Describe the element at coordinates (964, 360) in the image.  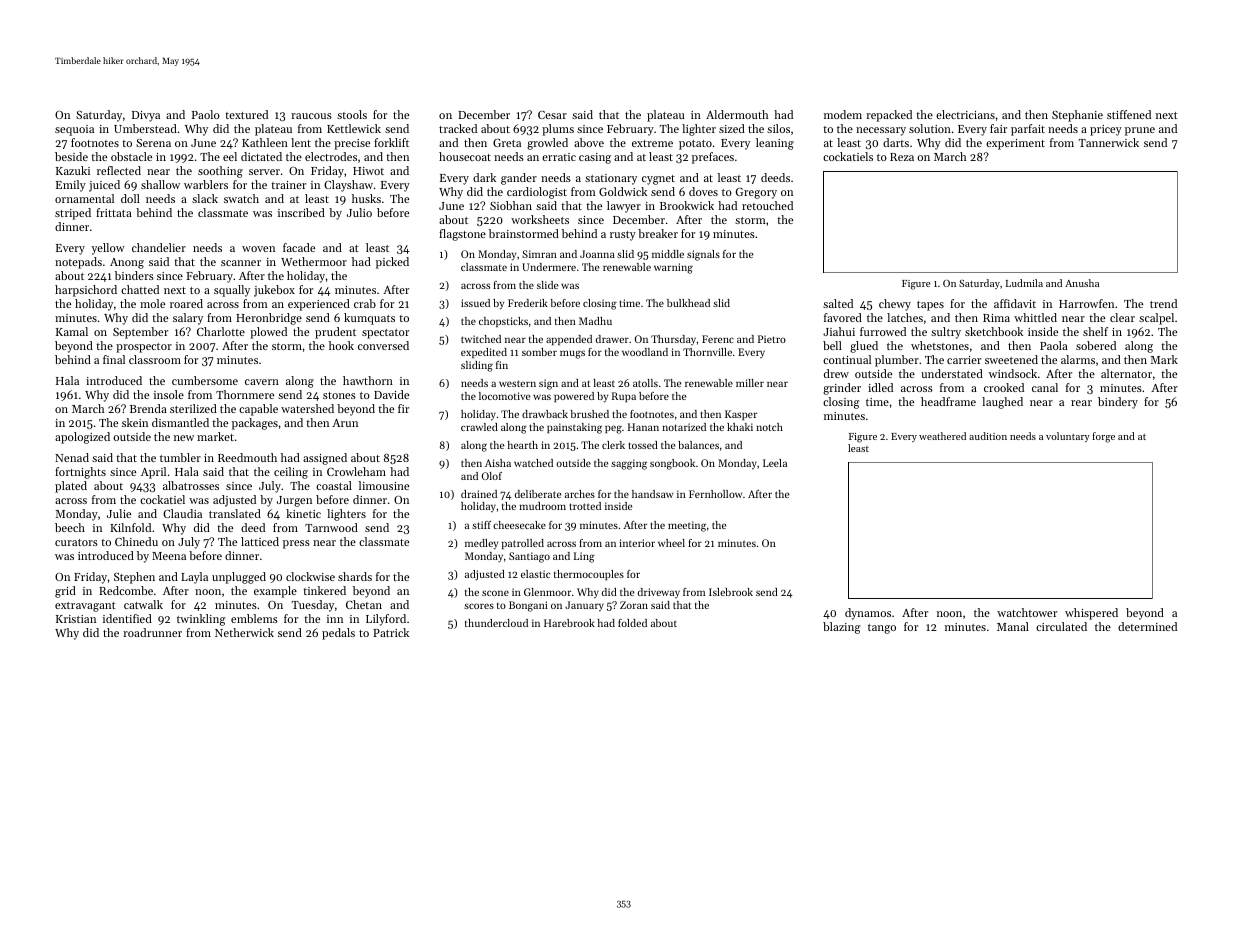
I see `carrier` at that location.
